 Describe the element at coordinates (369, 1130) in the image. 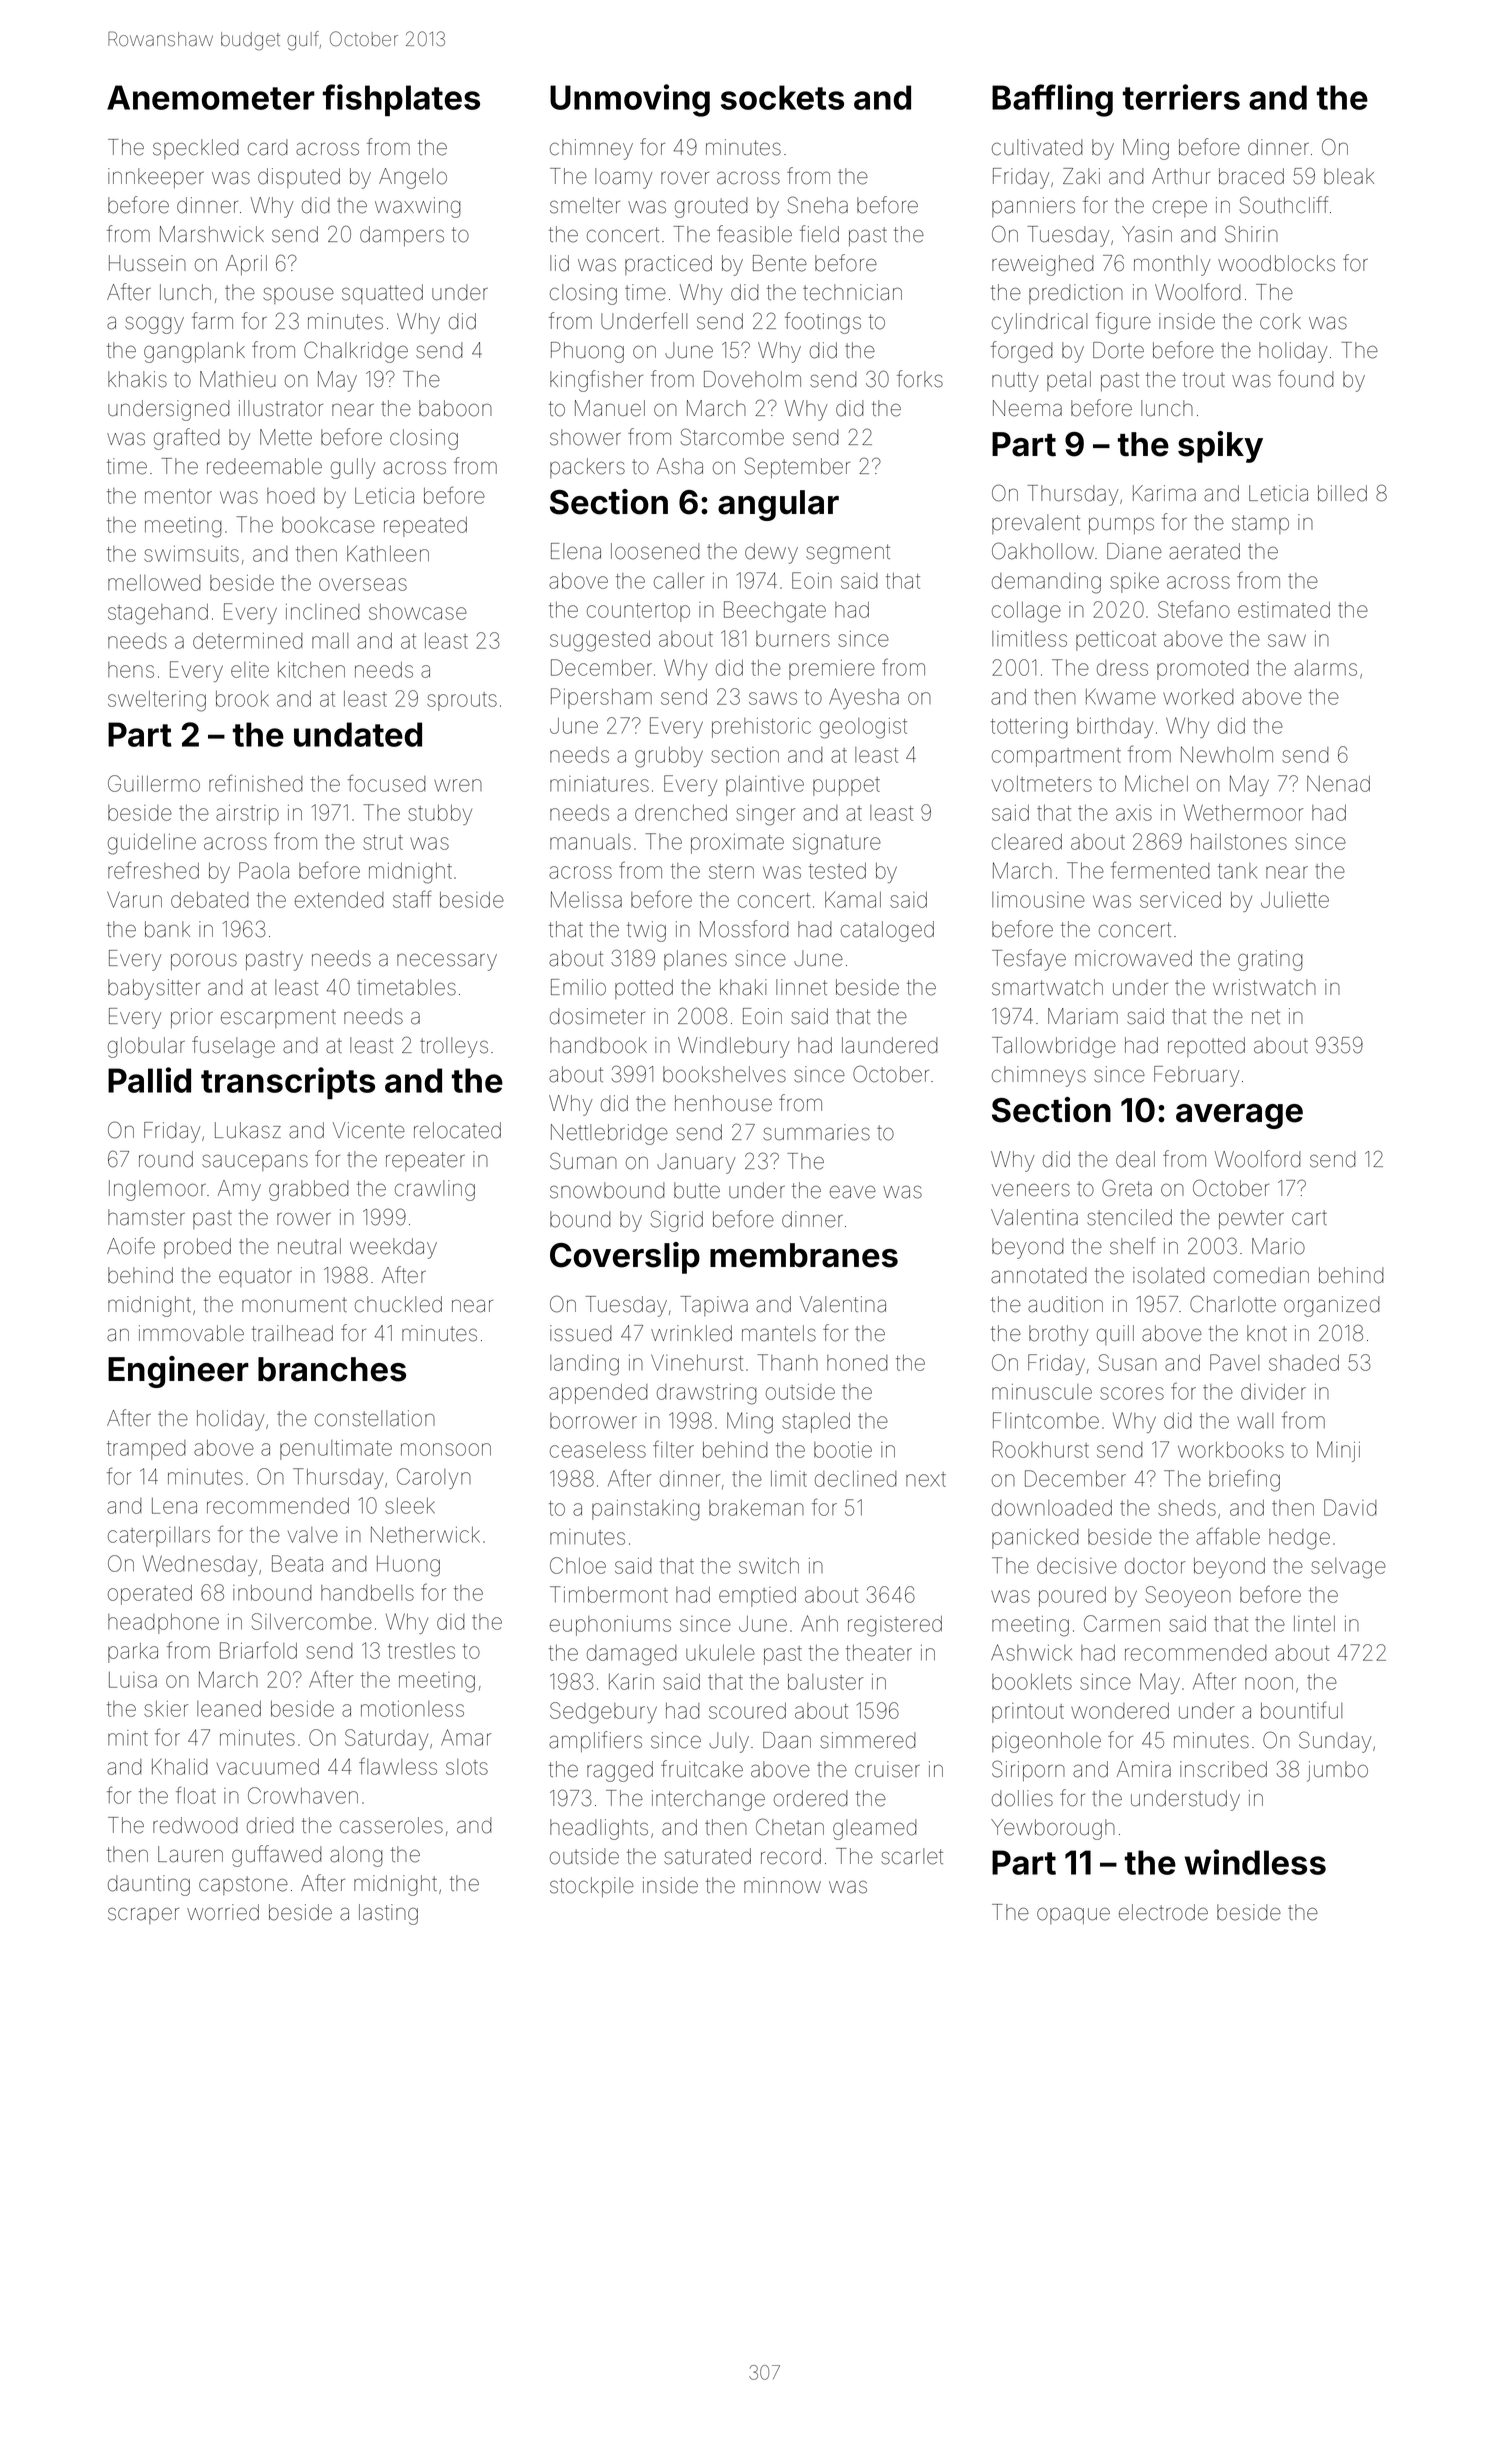

I see `Vicente` at that location.
